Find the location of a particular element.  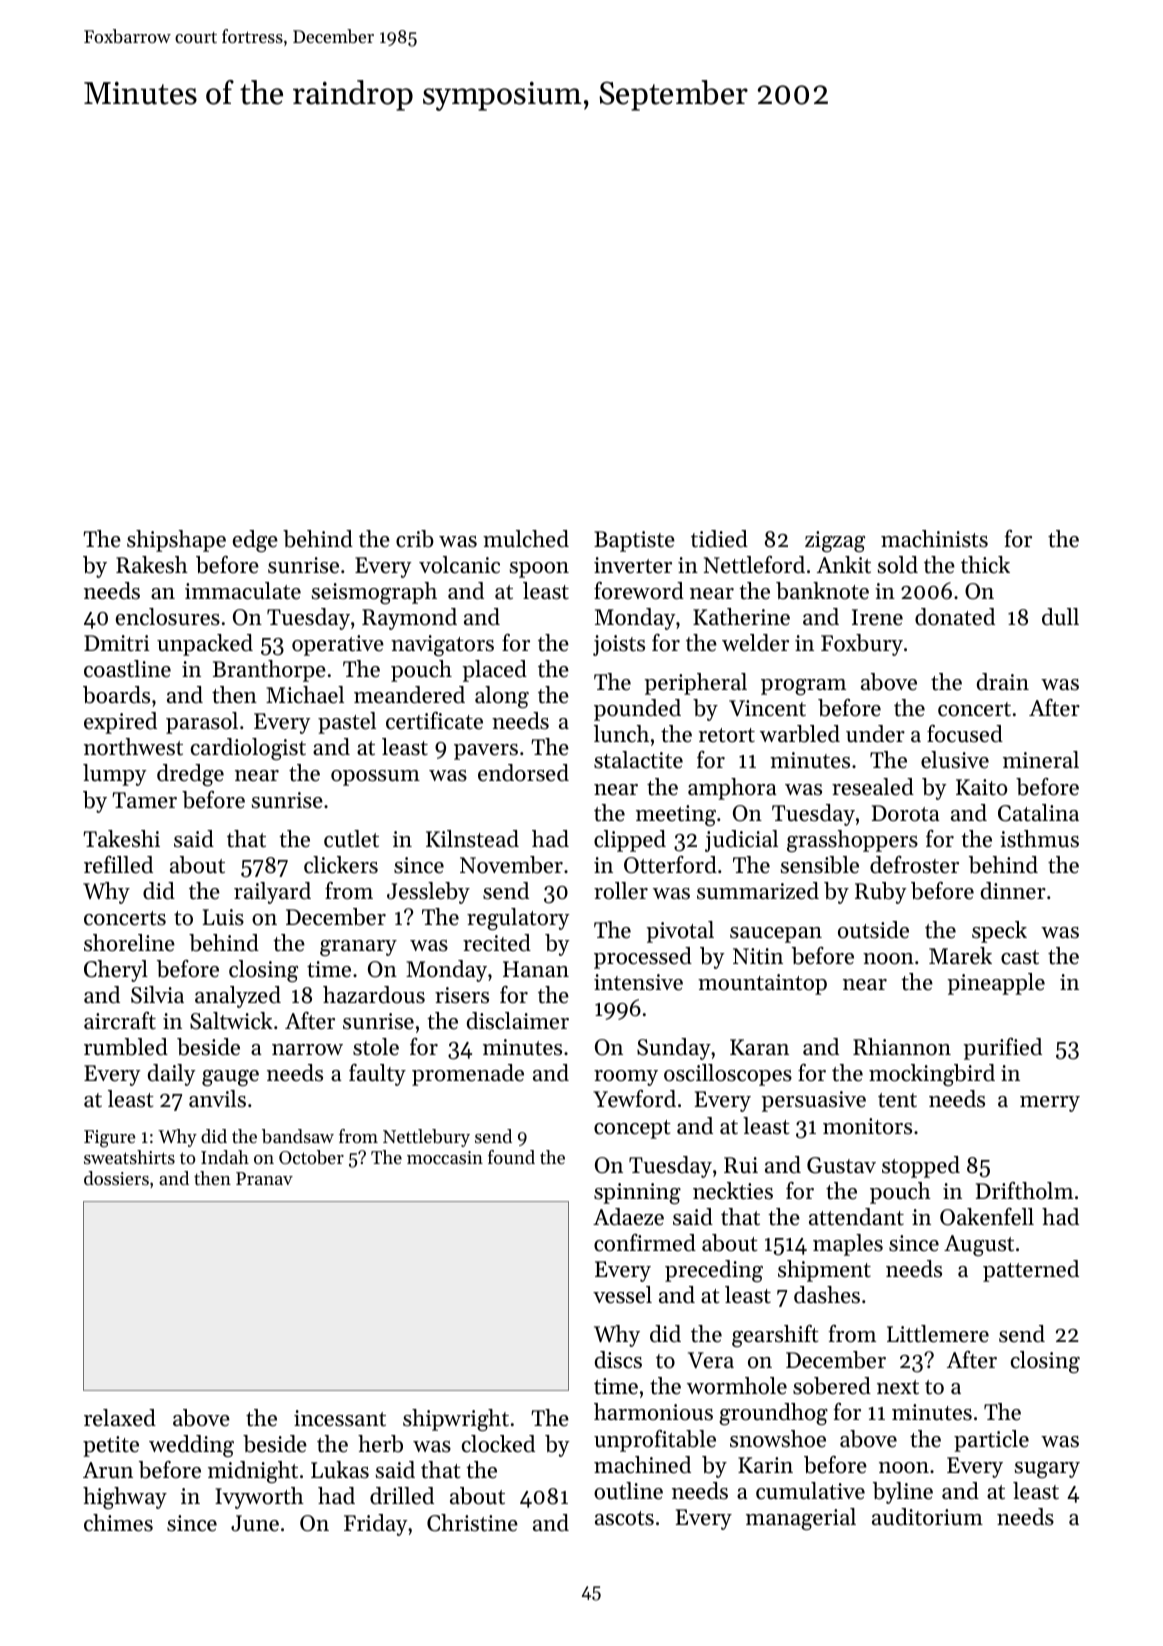

shipshape is located at coordinates (176, 541).
